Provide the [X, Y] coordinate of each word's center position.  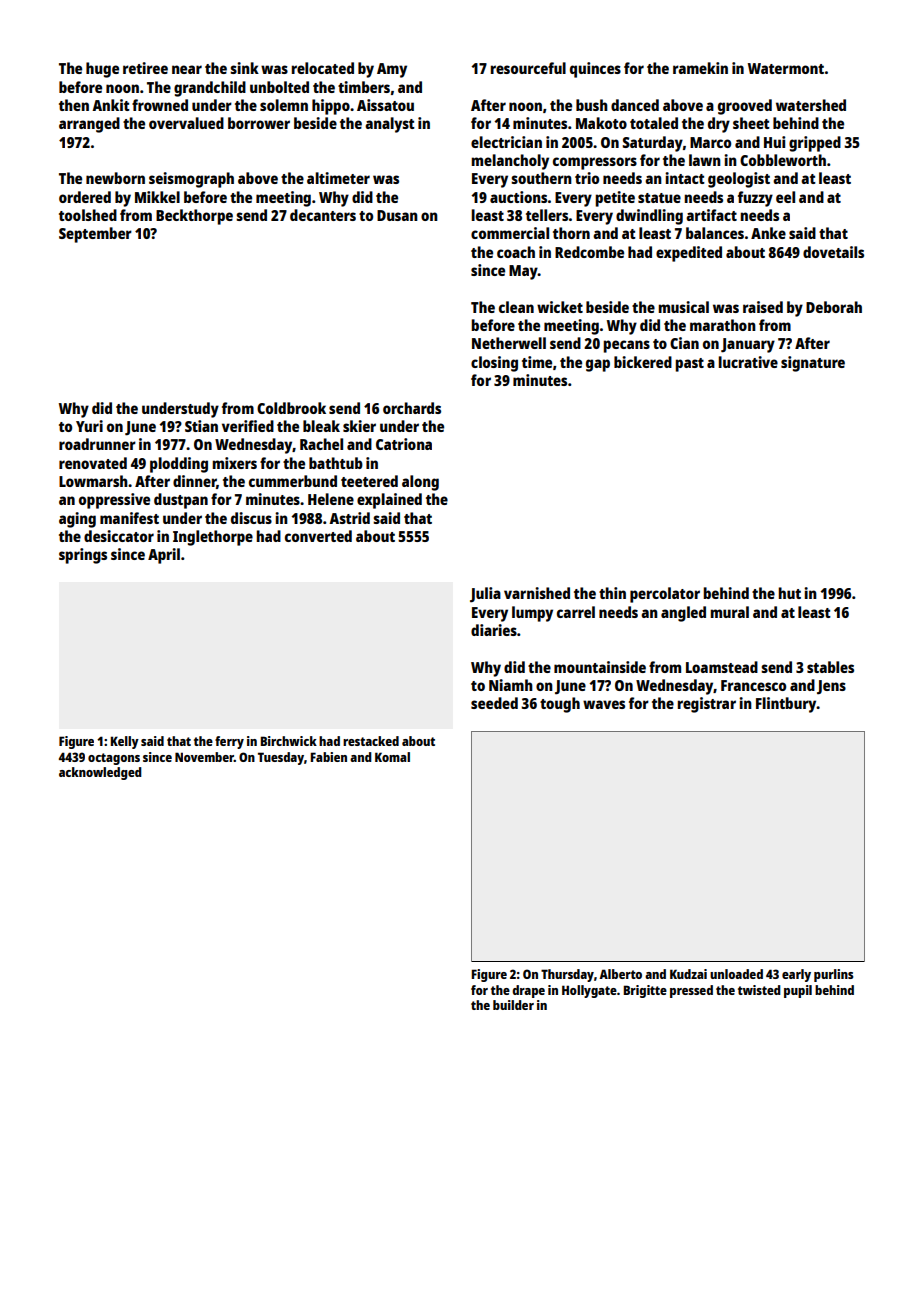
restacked [371, 741]
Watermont [786, 68]
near [187, 69]
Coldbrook [291, 408]
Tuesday [281, 758]
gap [598, 365]
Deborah [834, 307]
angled [683, 614]
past [689, 365]
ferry [229, 742]
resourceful [528, 68]
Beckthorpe [194, 217]
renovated [93, 463]
